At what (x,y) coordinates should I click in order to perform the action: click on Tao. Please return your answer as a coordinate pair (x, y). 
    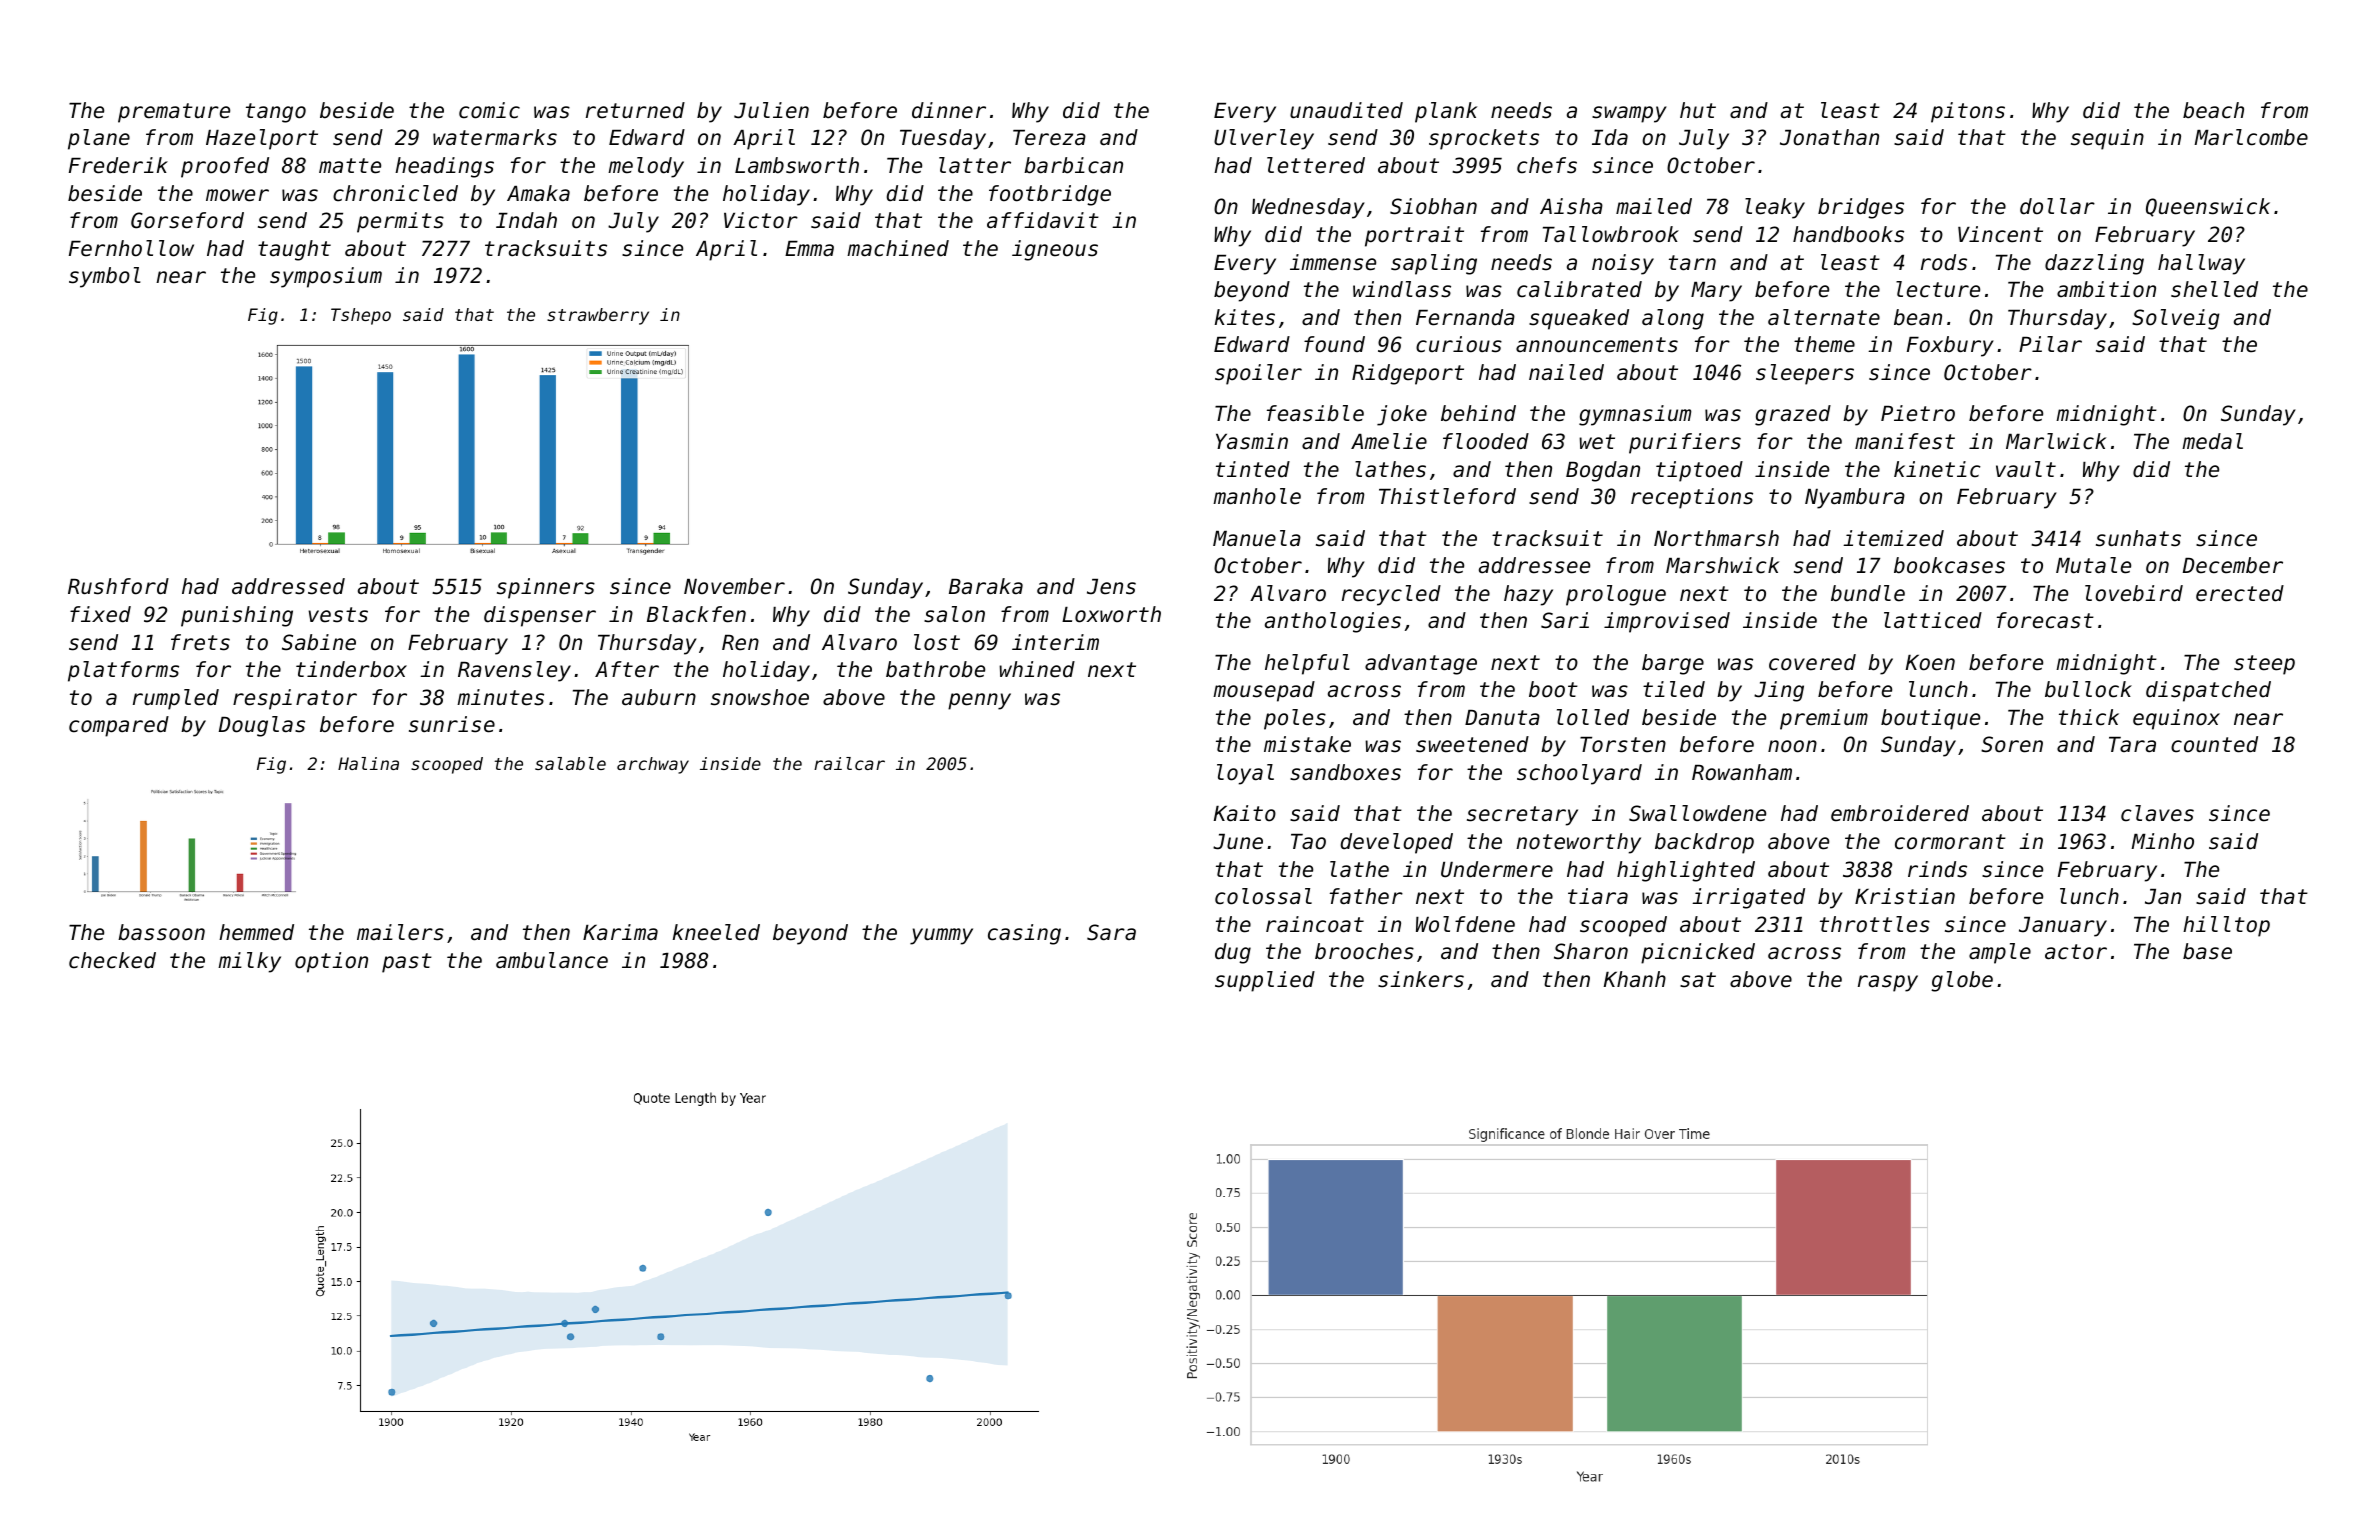
    Looking at the image, I should click on (1308, 842).
